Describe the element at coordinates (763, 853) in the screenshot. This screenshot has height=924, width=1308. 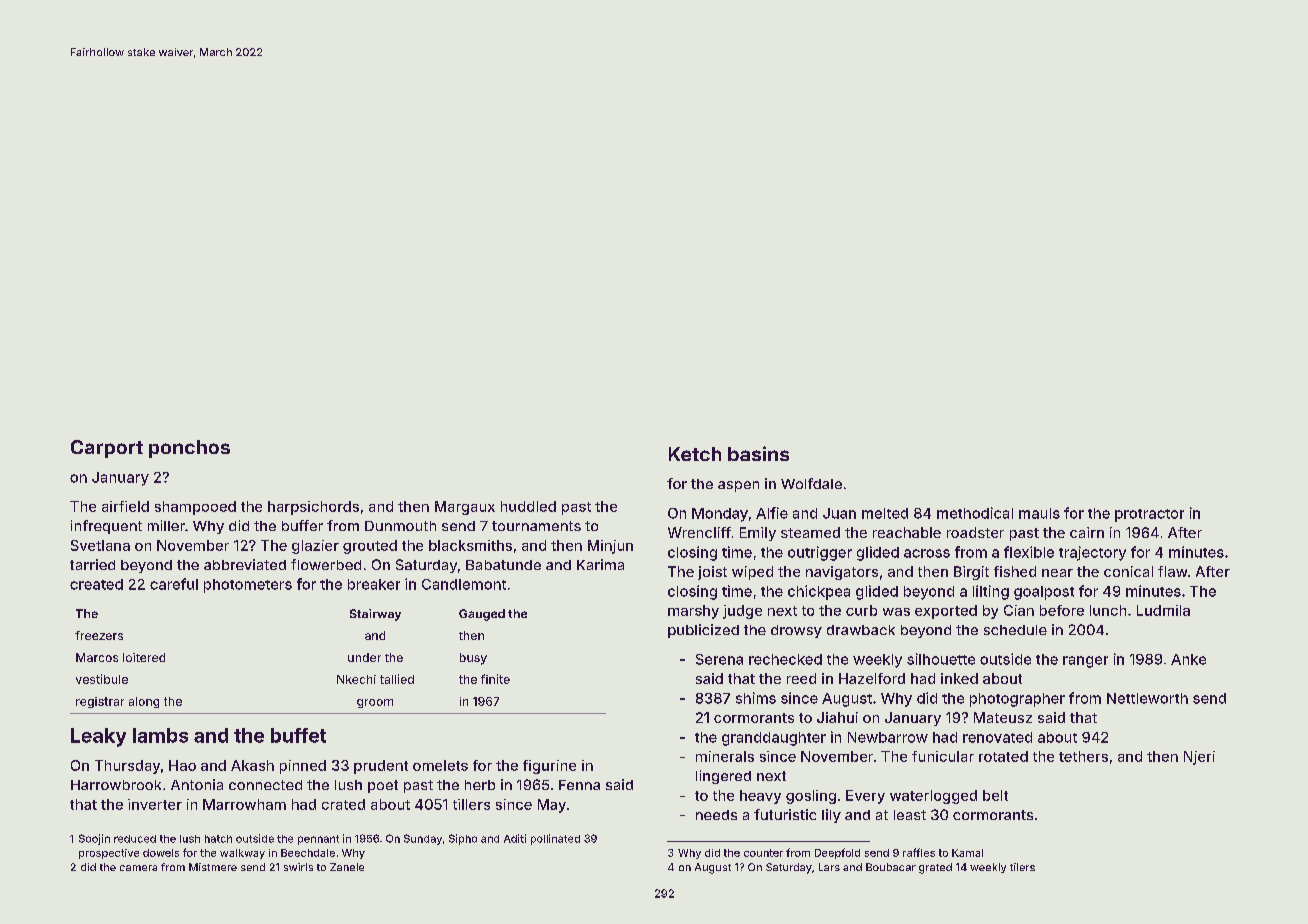
I see `counter` at that location.
